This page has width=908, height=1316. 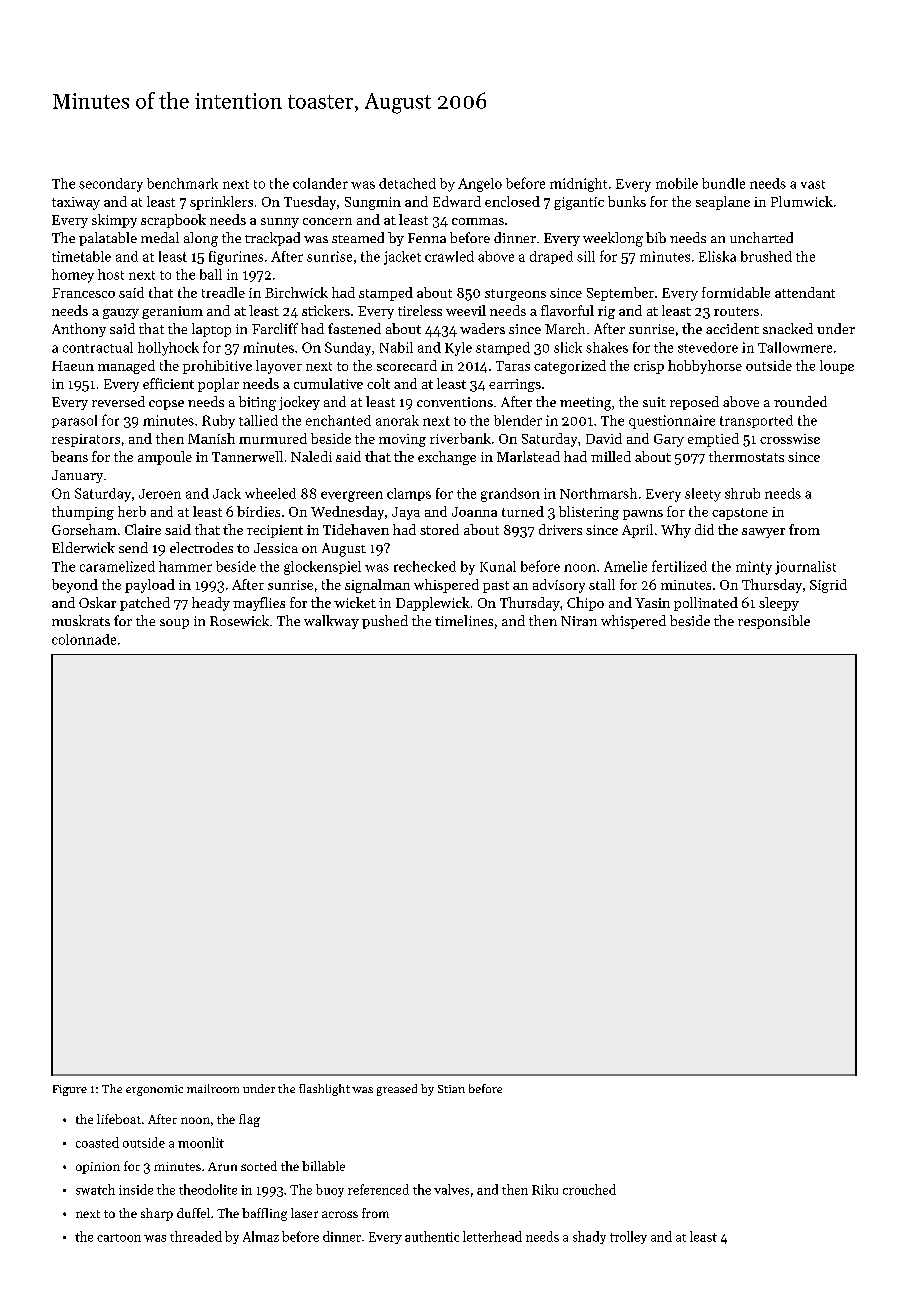 I want to click on Stian, so click(x=451, y=1089).
